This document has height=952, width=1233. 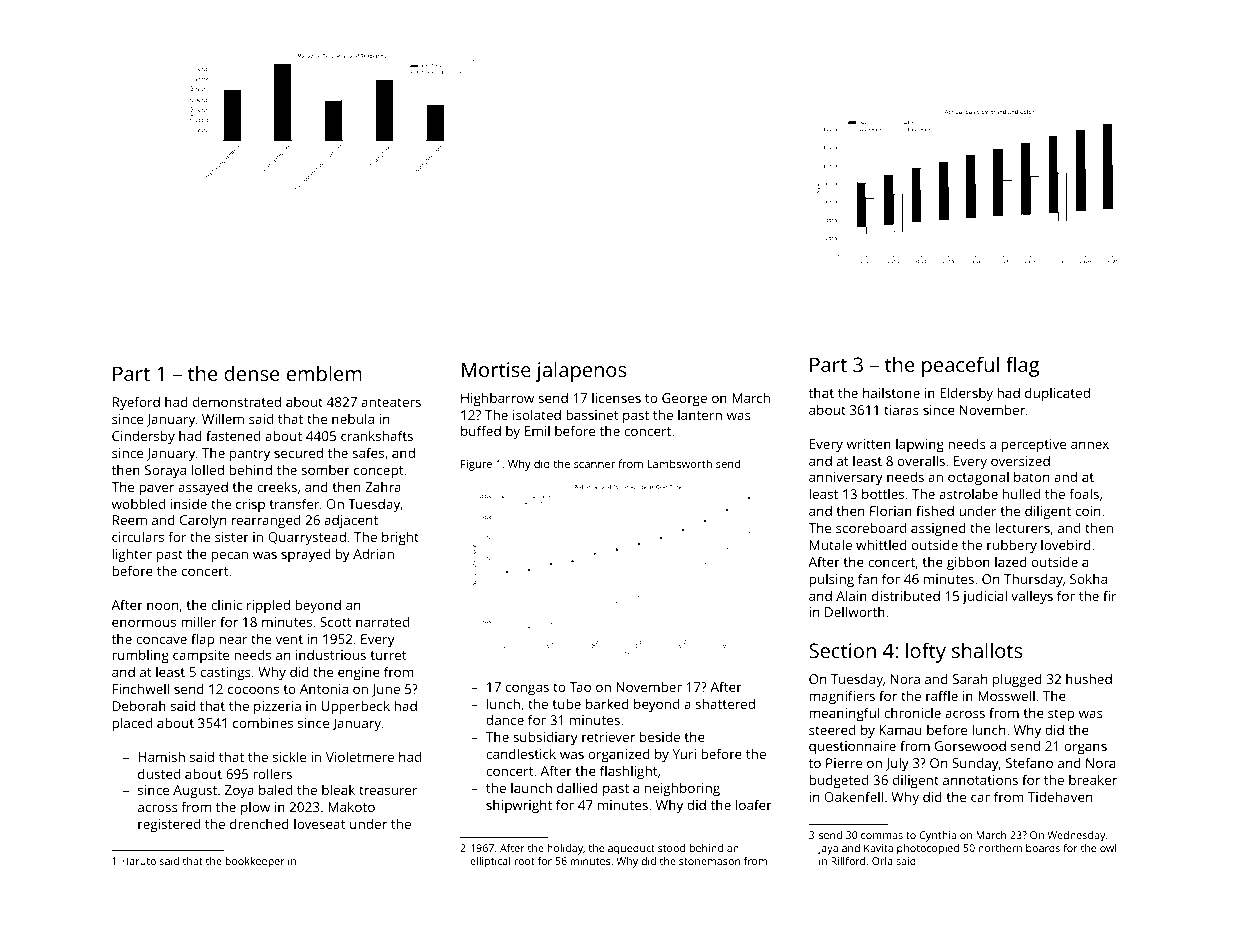 I want to click on neighboring, so click(x=682, y=789).
